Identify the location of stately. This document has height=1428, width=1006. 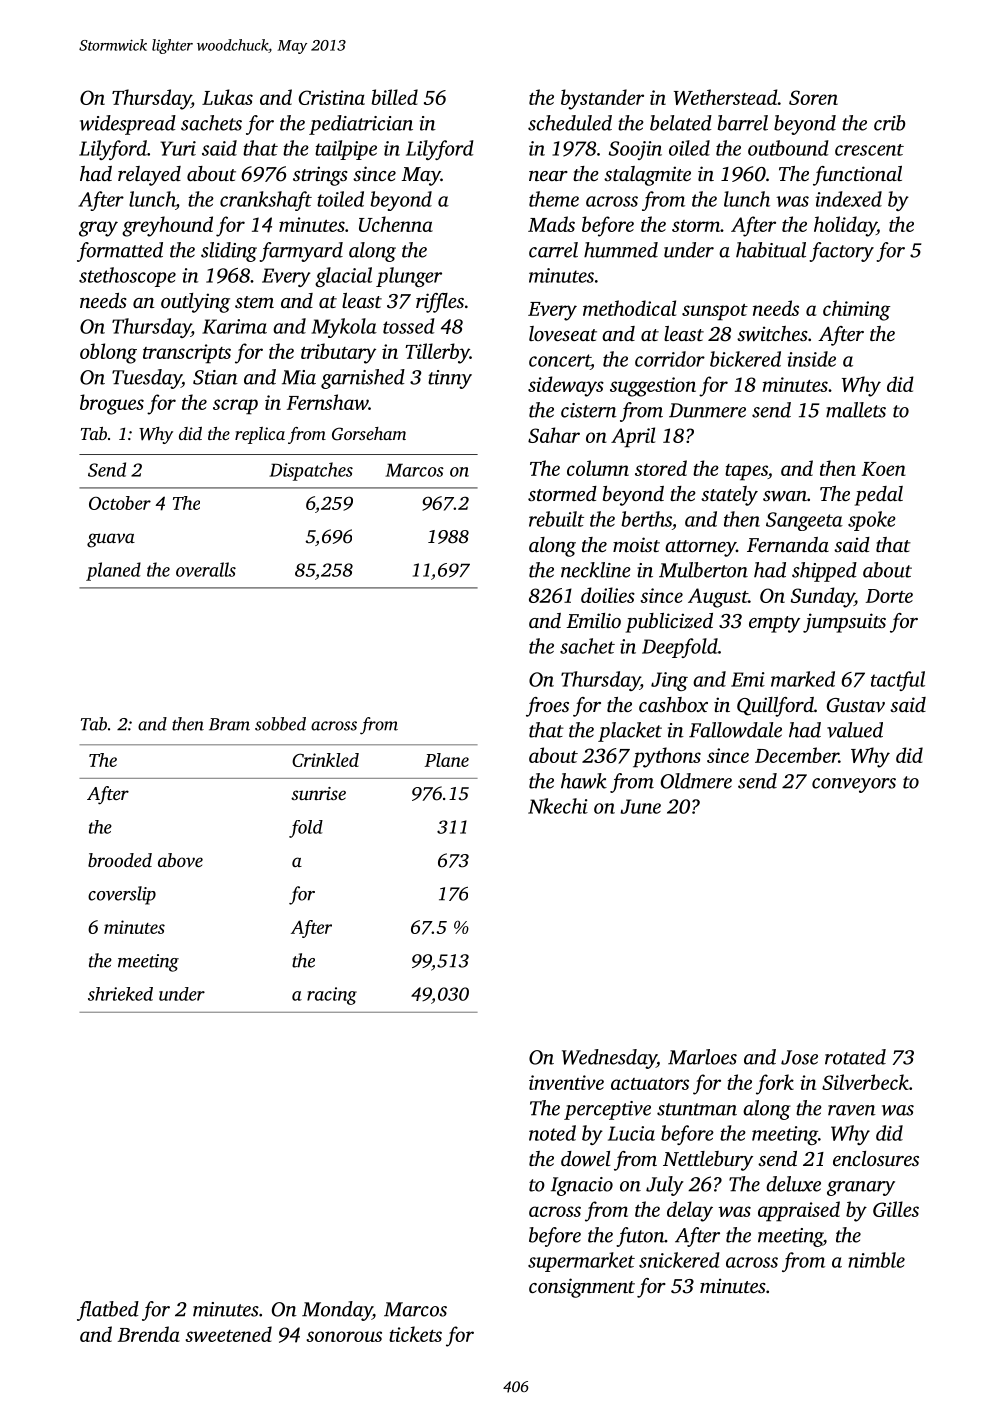
(729, 496).
